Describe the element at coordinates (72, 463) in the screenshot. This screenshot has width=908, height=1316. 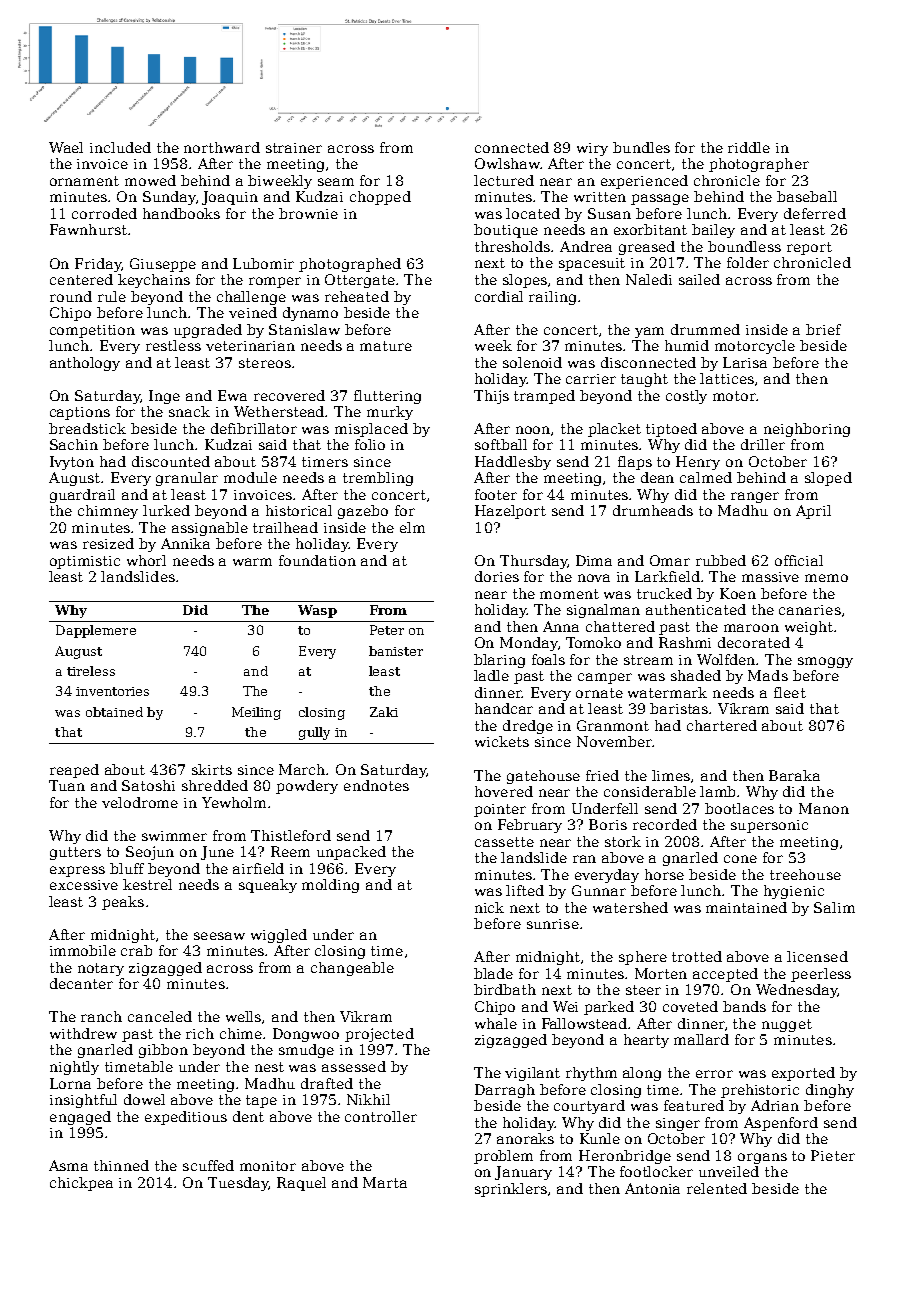
I see `Ivyton` at that location.
